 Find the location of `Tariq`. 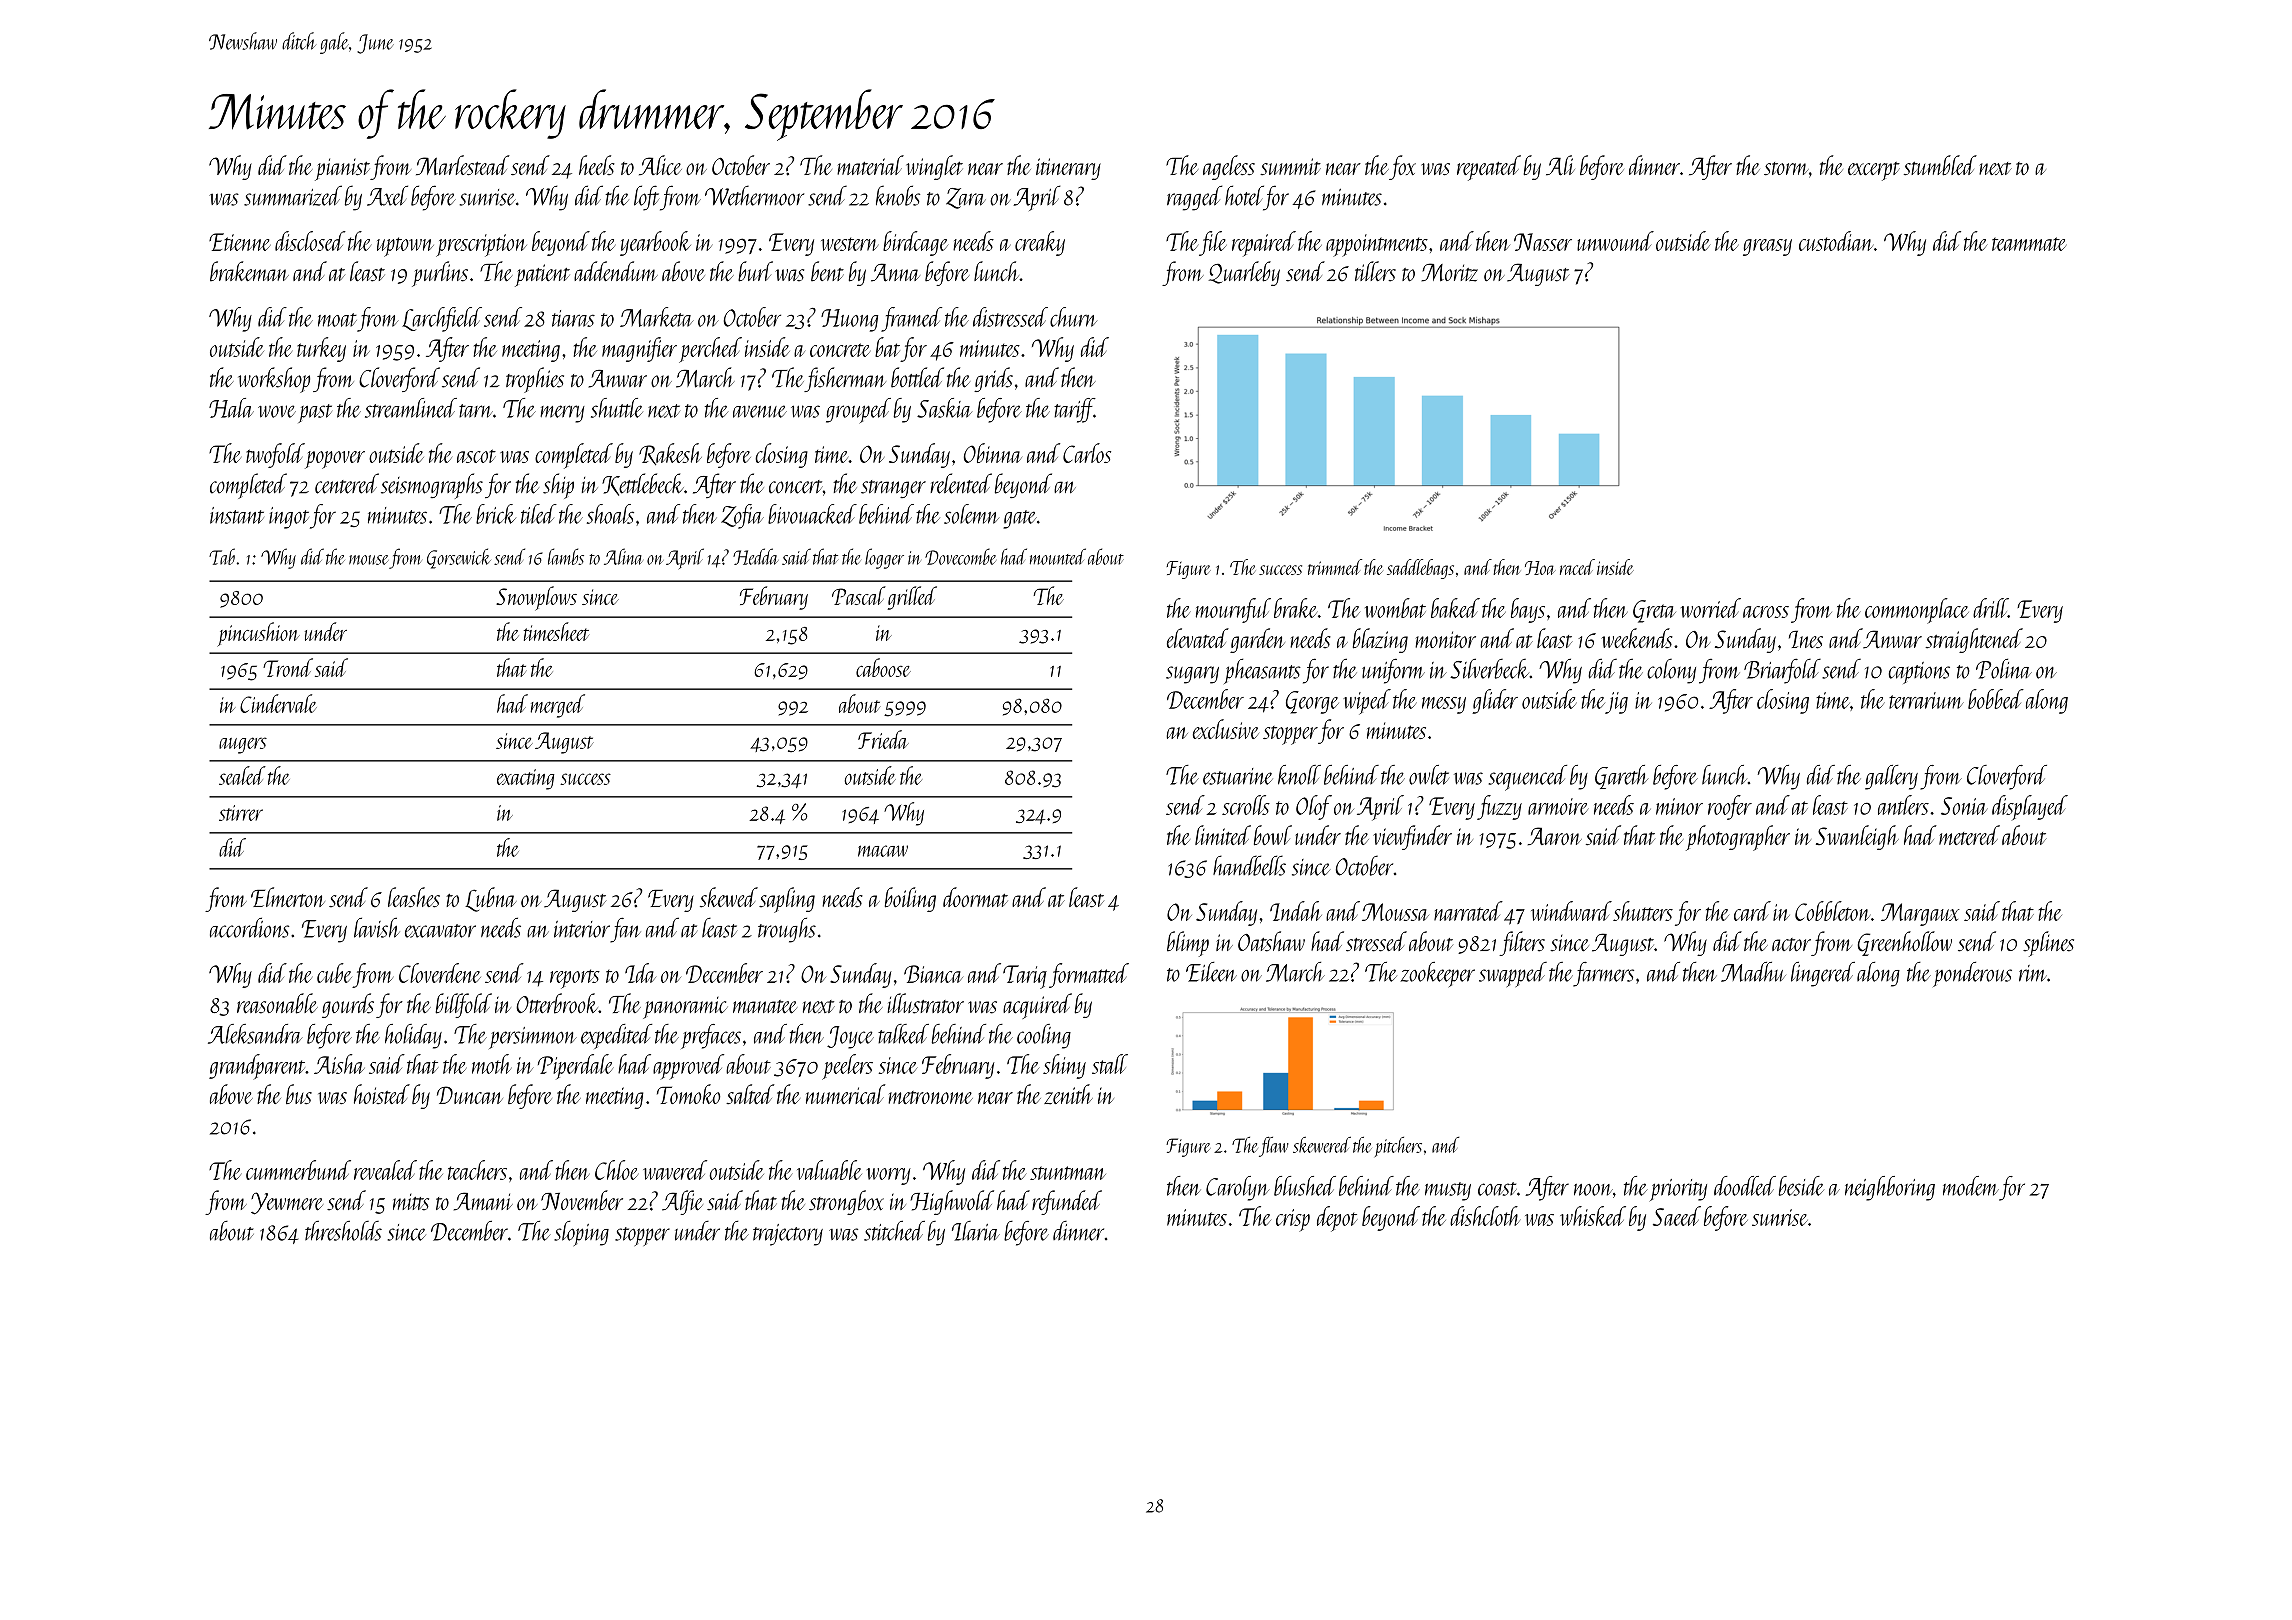

Tariq is located at coordinates (1025, 977).
